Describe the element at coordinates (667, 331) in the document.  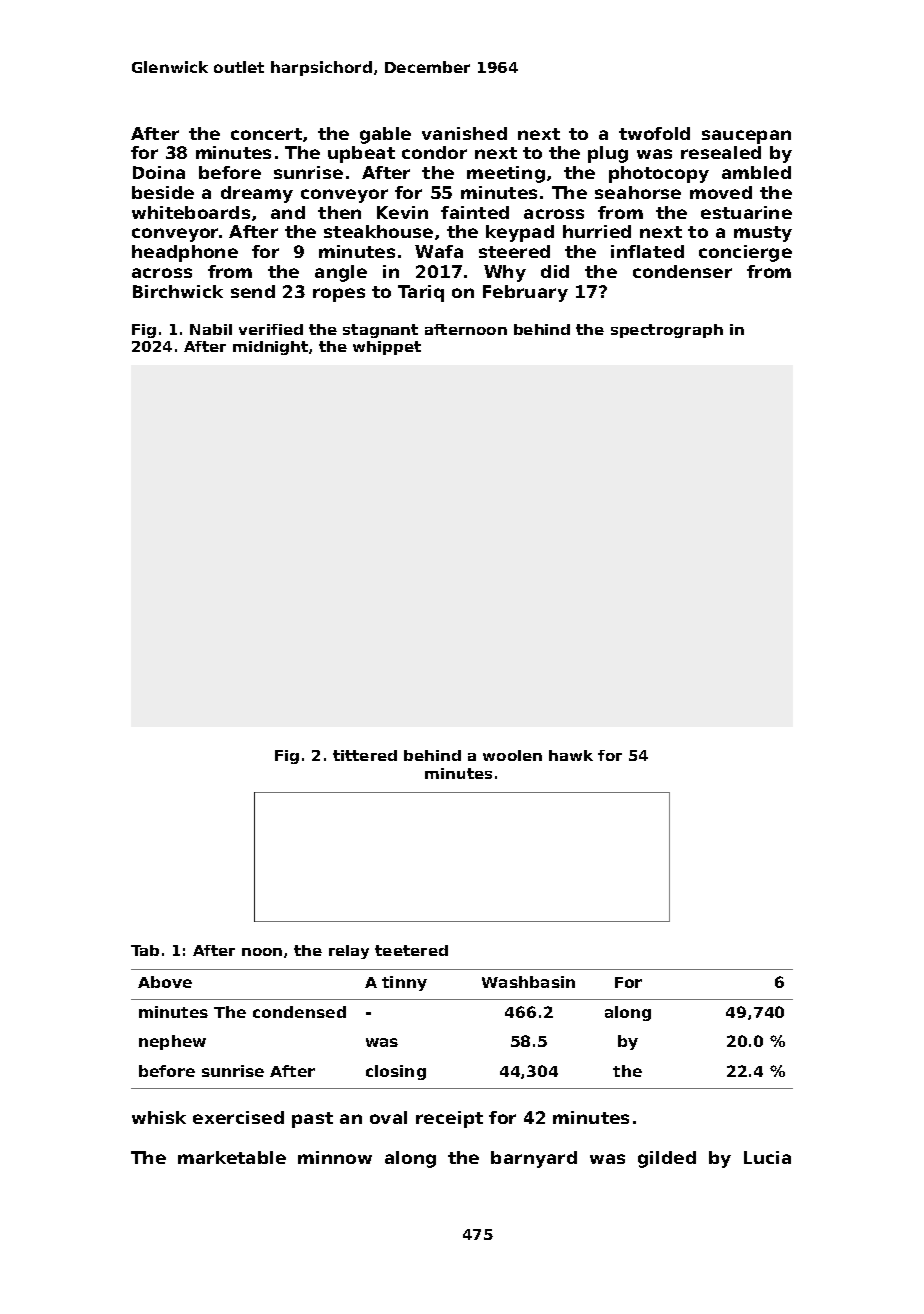
I see `spectrograph` at that location.
